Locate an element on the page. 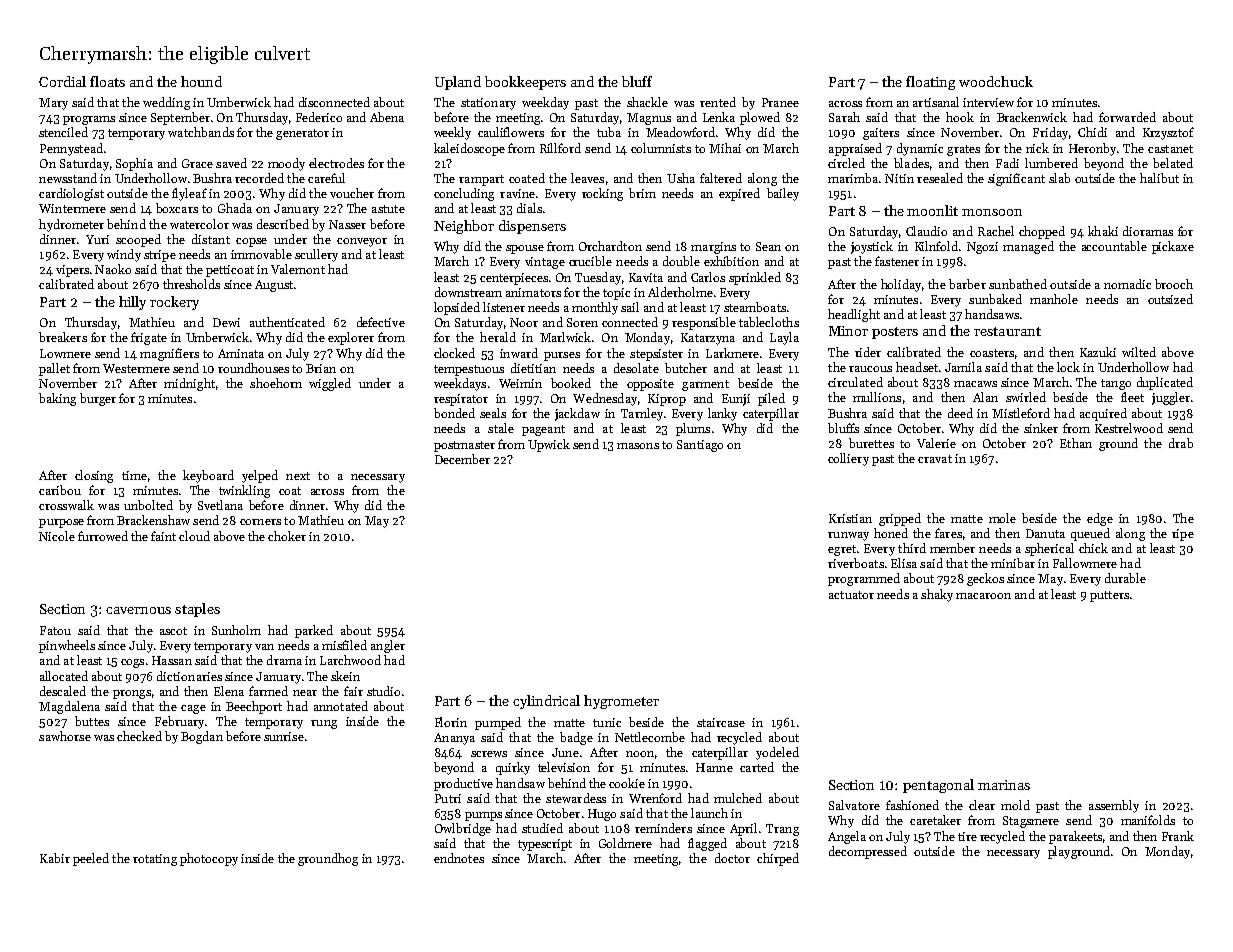 This document has width=1233, height=952. accountable is located at coordinates (1114, 246).
